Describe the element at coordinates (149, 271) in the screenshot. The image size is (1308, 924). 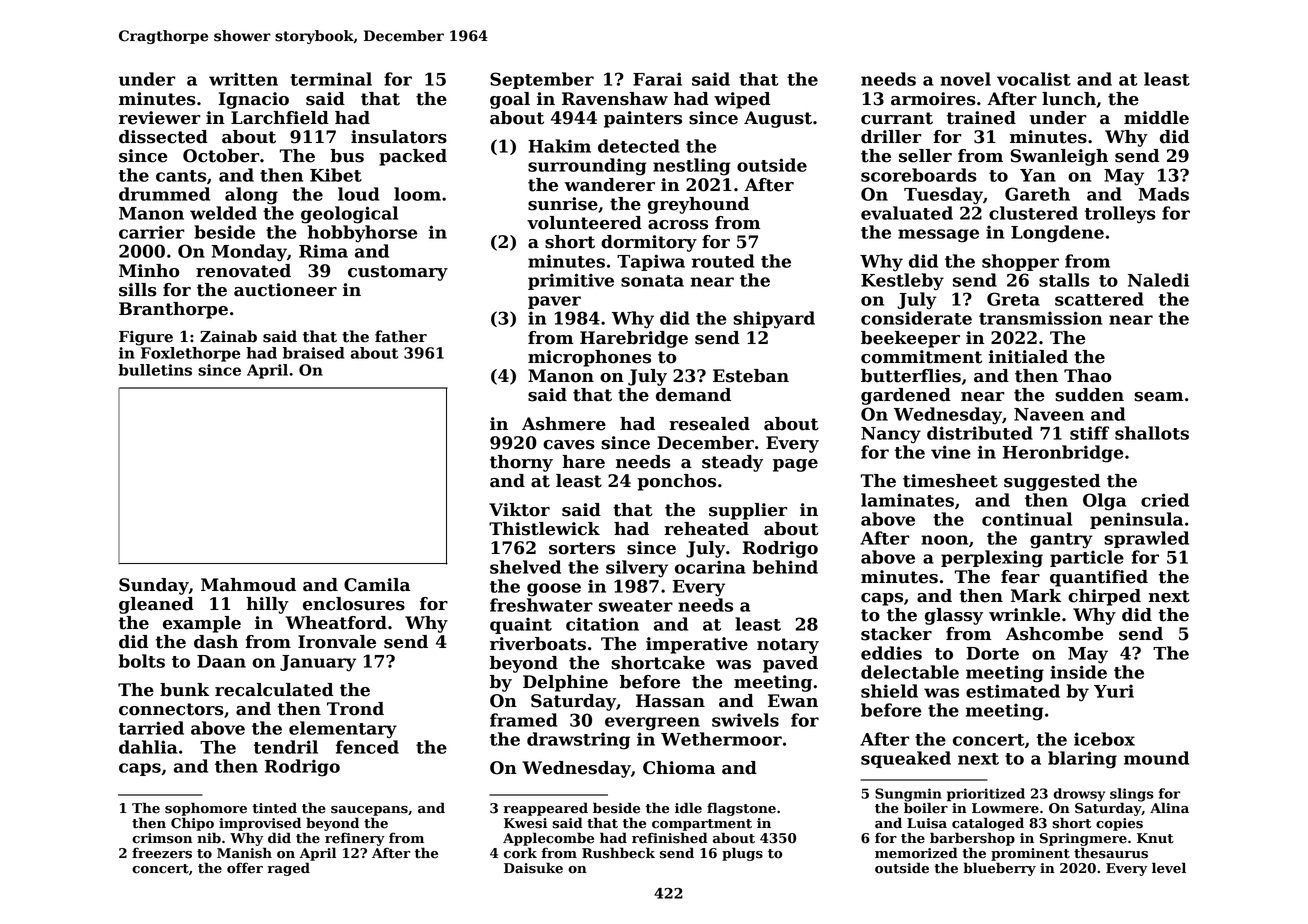
I see `Minho` at that location.
